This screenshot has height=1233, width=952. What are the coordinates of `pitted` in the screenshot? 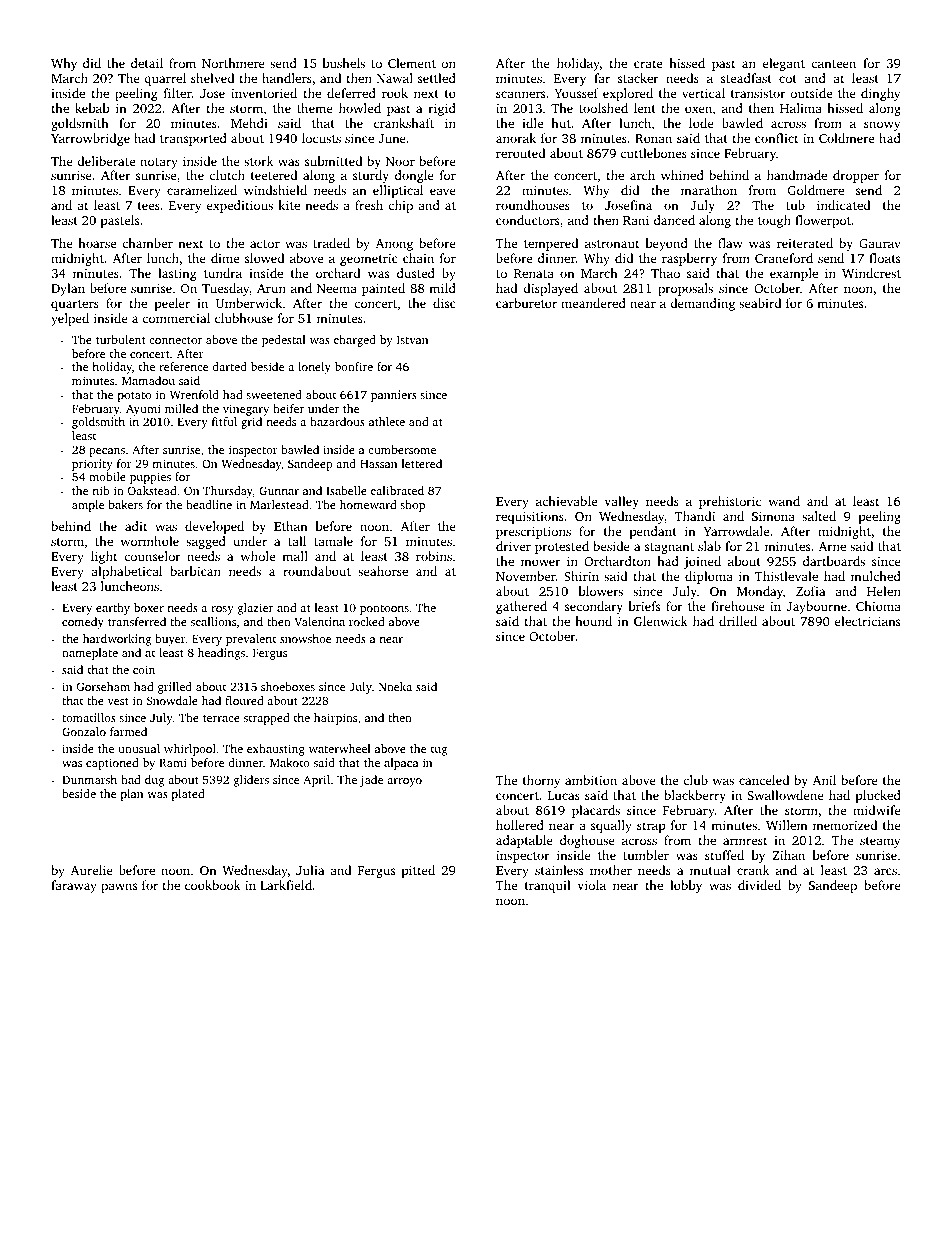 It's located at (418, 871).
